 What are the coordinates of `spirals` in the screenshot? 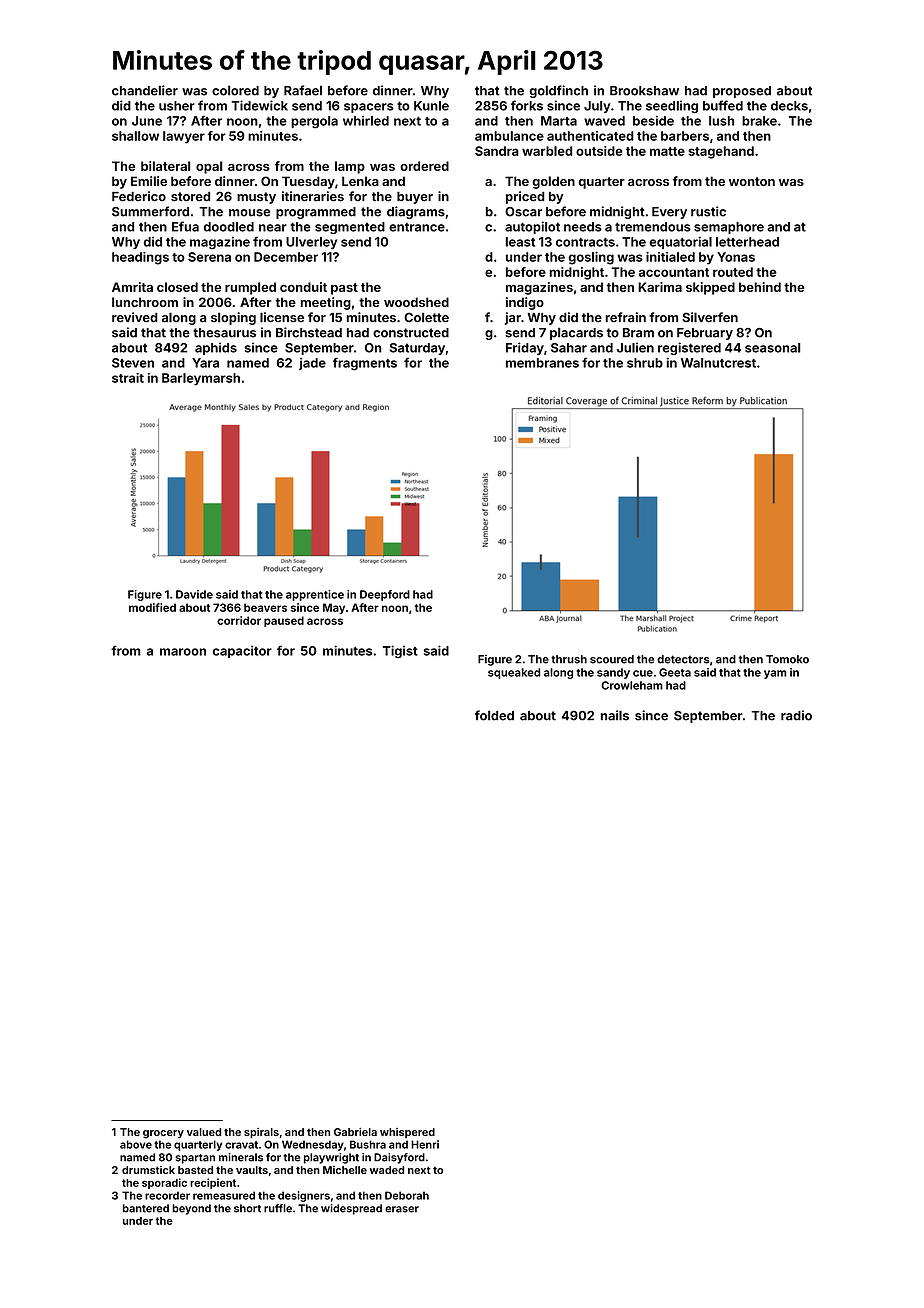 It's located at (261, 1133).
